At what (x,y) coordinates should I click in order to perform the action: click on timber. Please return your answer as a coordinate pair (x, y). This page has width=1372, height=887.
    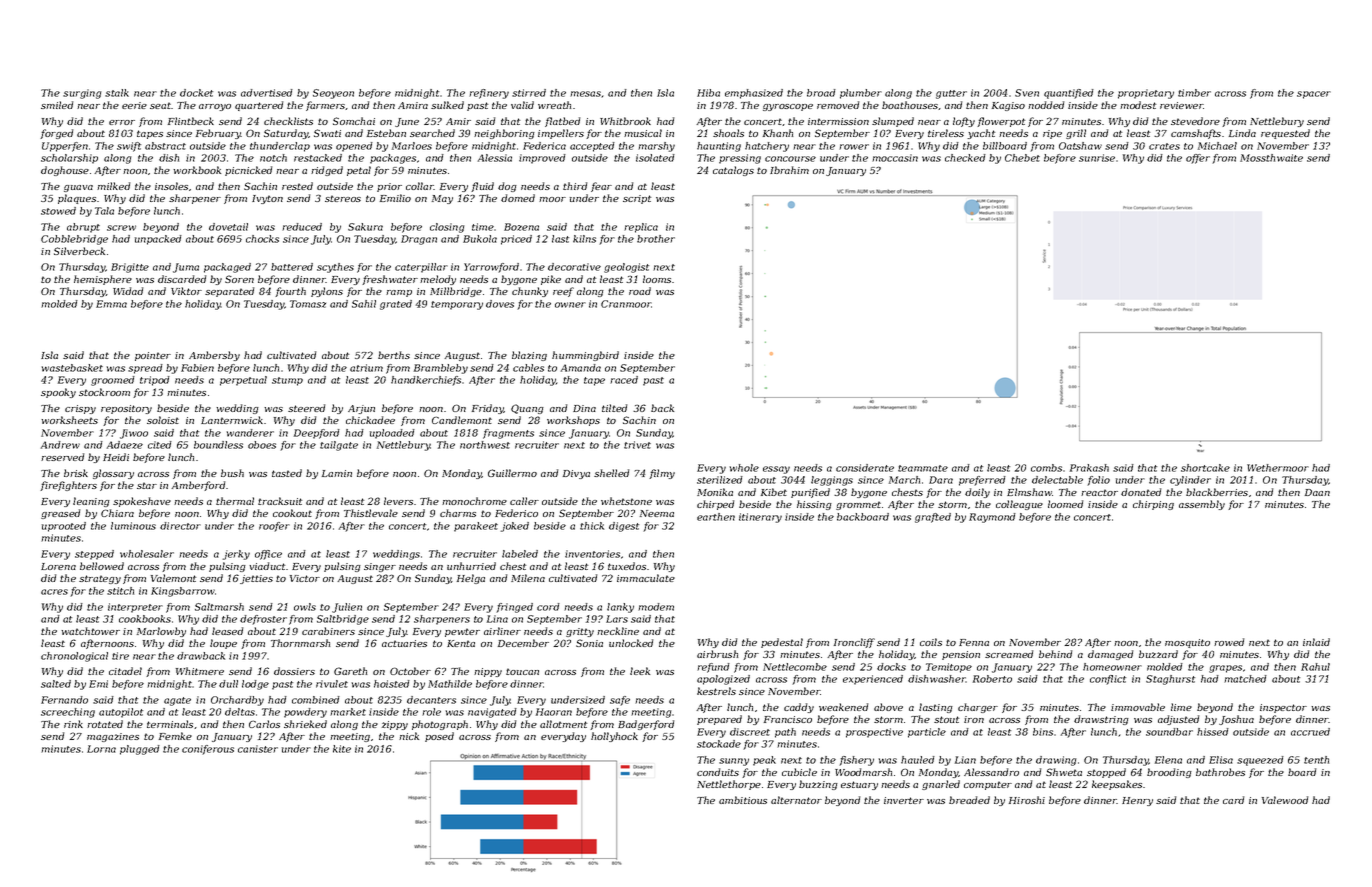
    Looking at the image, I should click on (1194, 93).
